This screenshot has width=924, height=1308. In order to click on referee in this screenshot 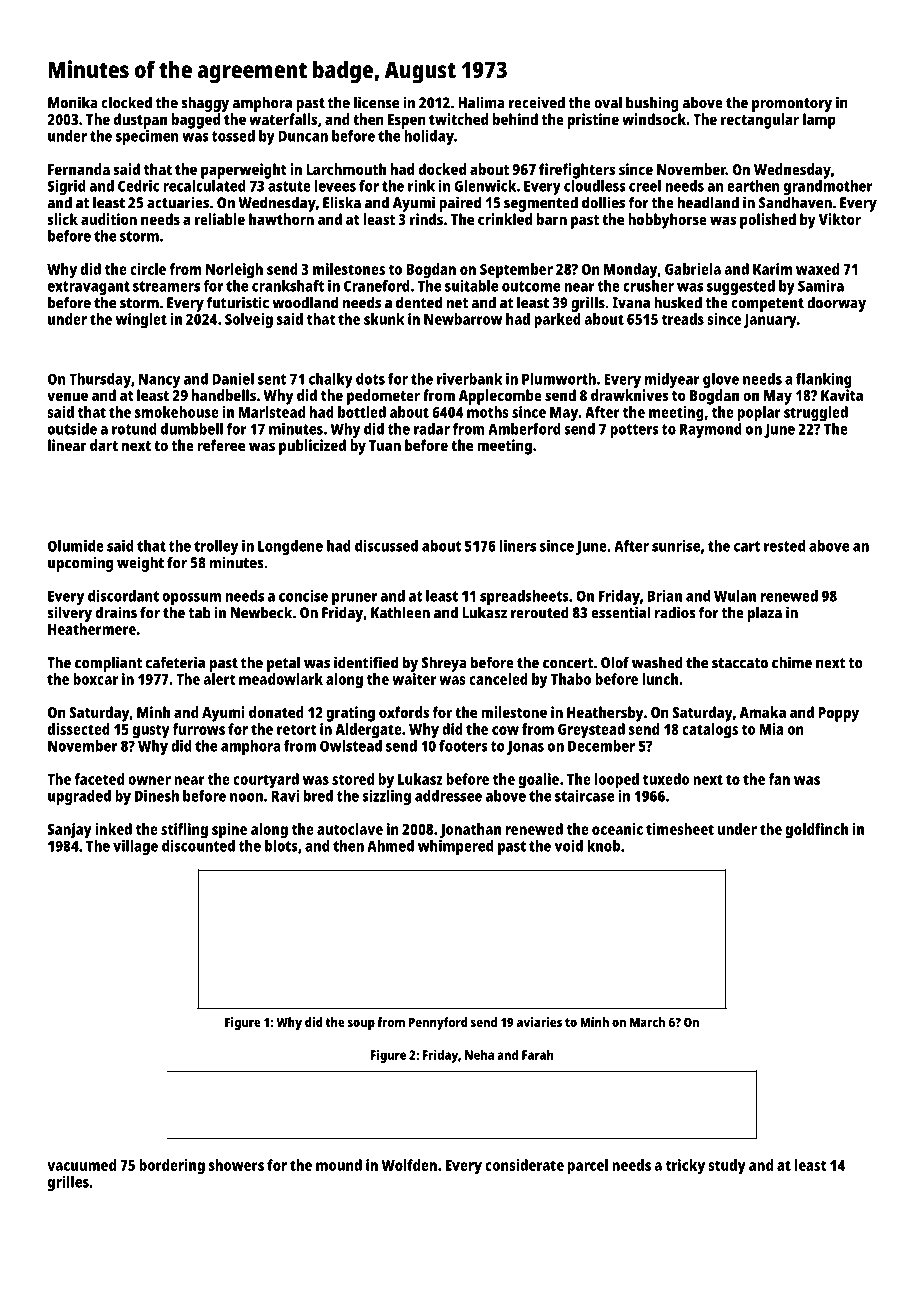, I will do `click(221, 445)`.
